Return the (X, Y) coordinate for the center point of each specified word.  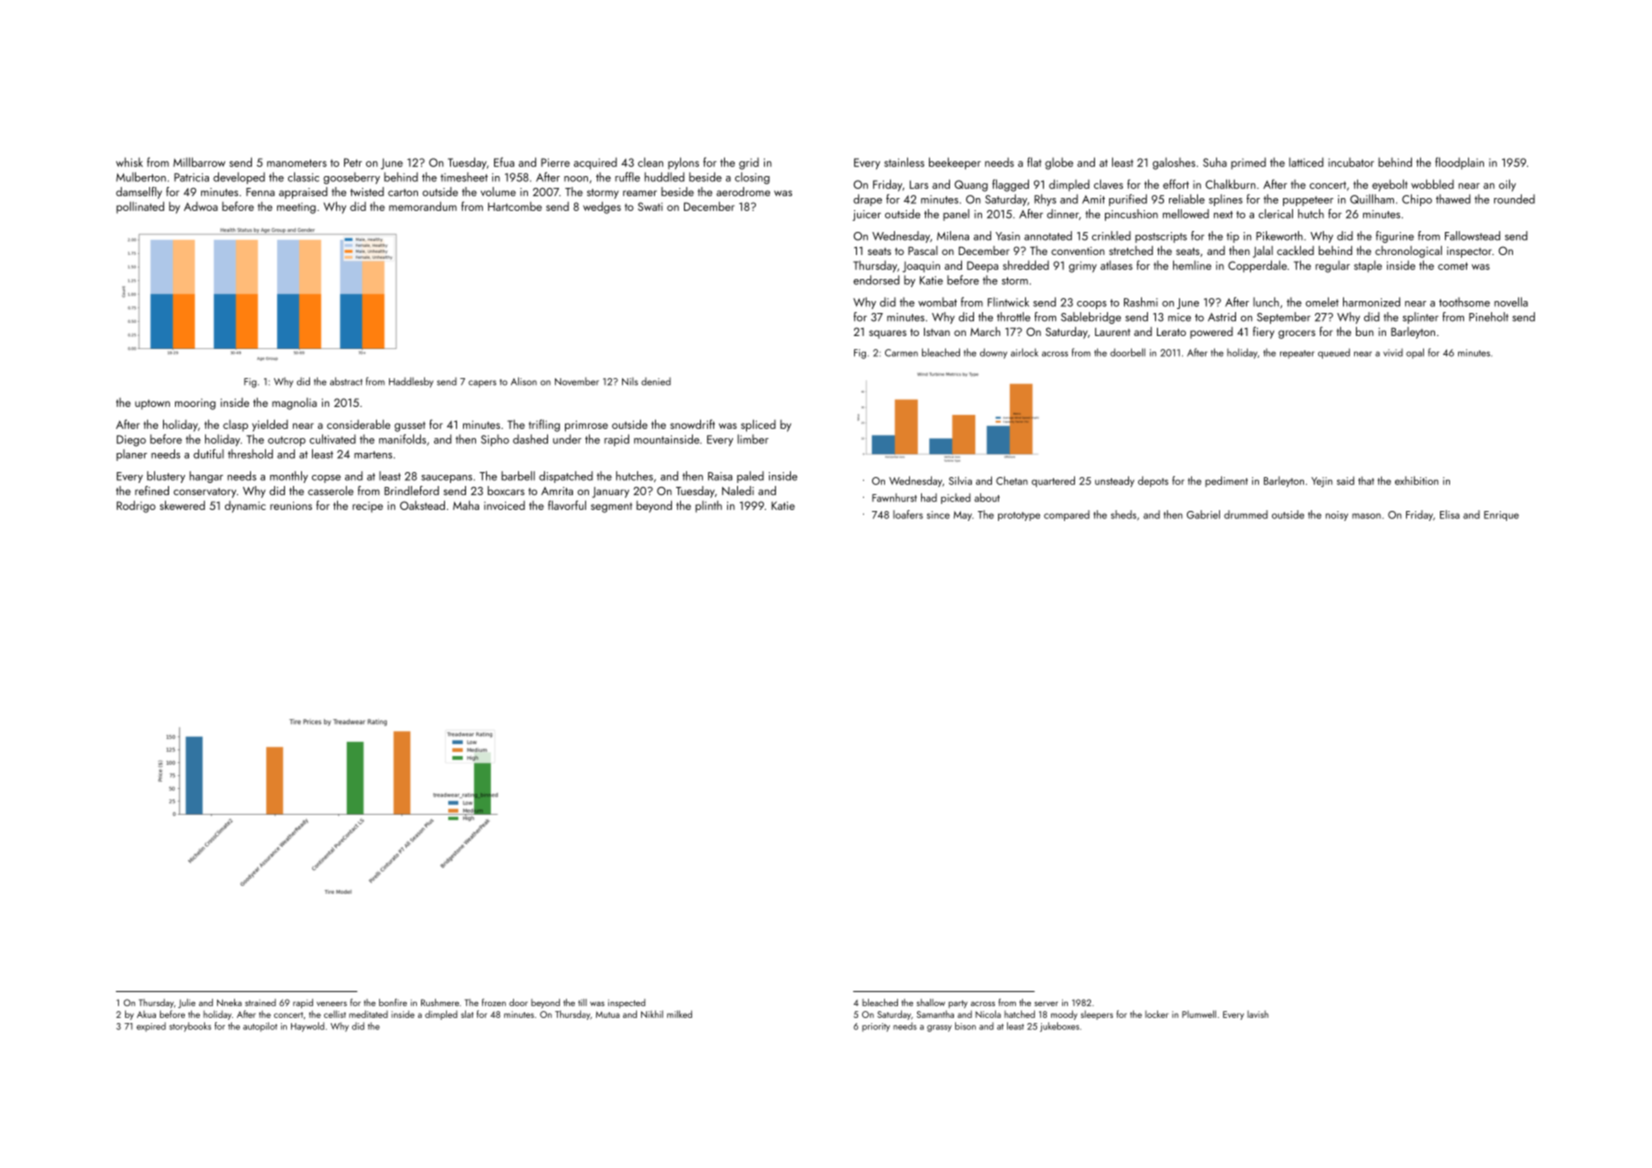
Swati (650, 206)
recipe (368, 507)
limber (753, 439)
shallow (931, 1002)
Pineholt (1489, 317)
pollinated (140, 207)
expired (151, 1027)
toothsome (1464, 302)
